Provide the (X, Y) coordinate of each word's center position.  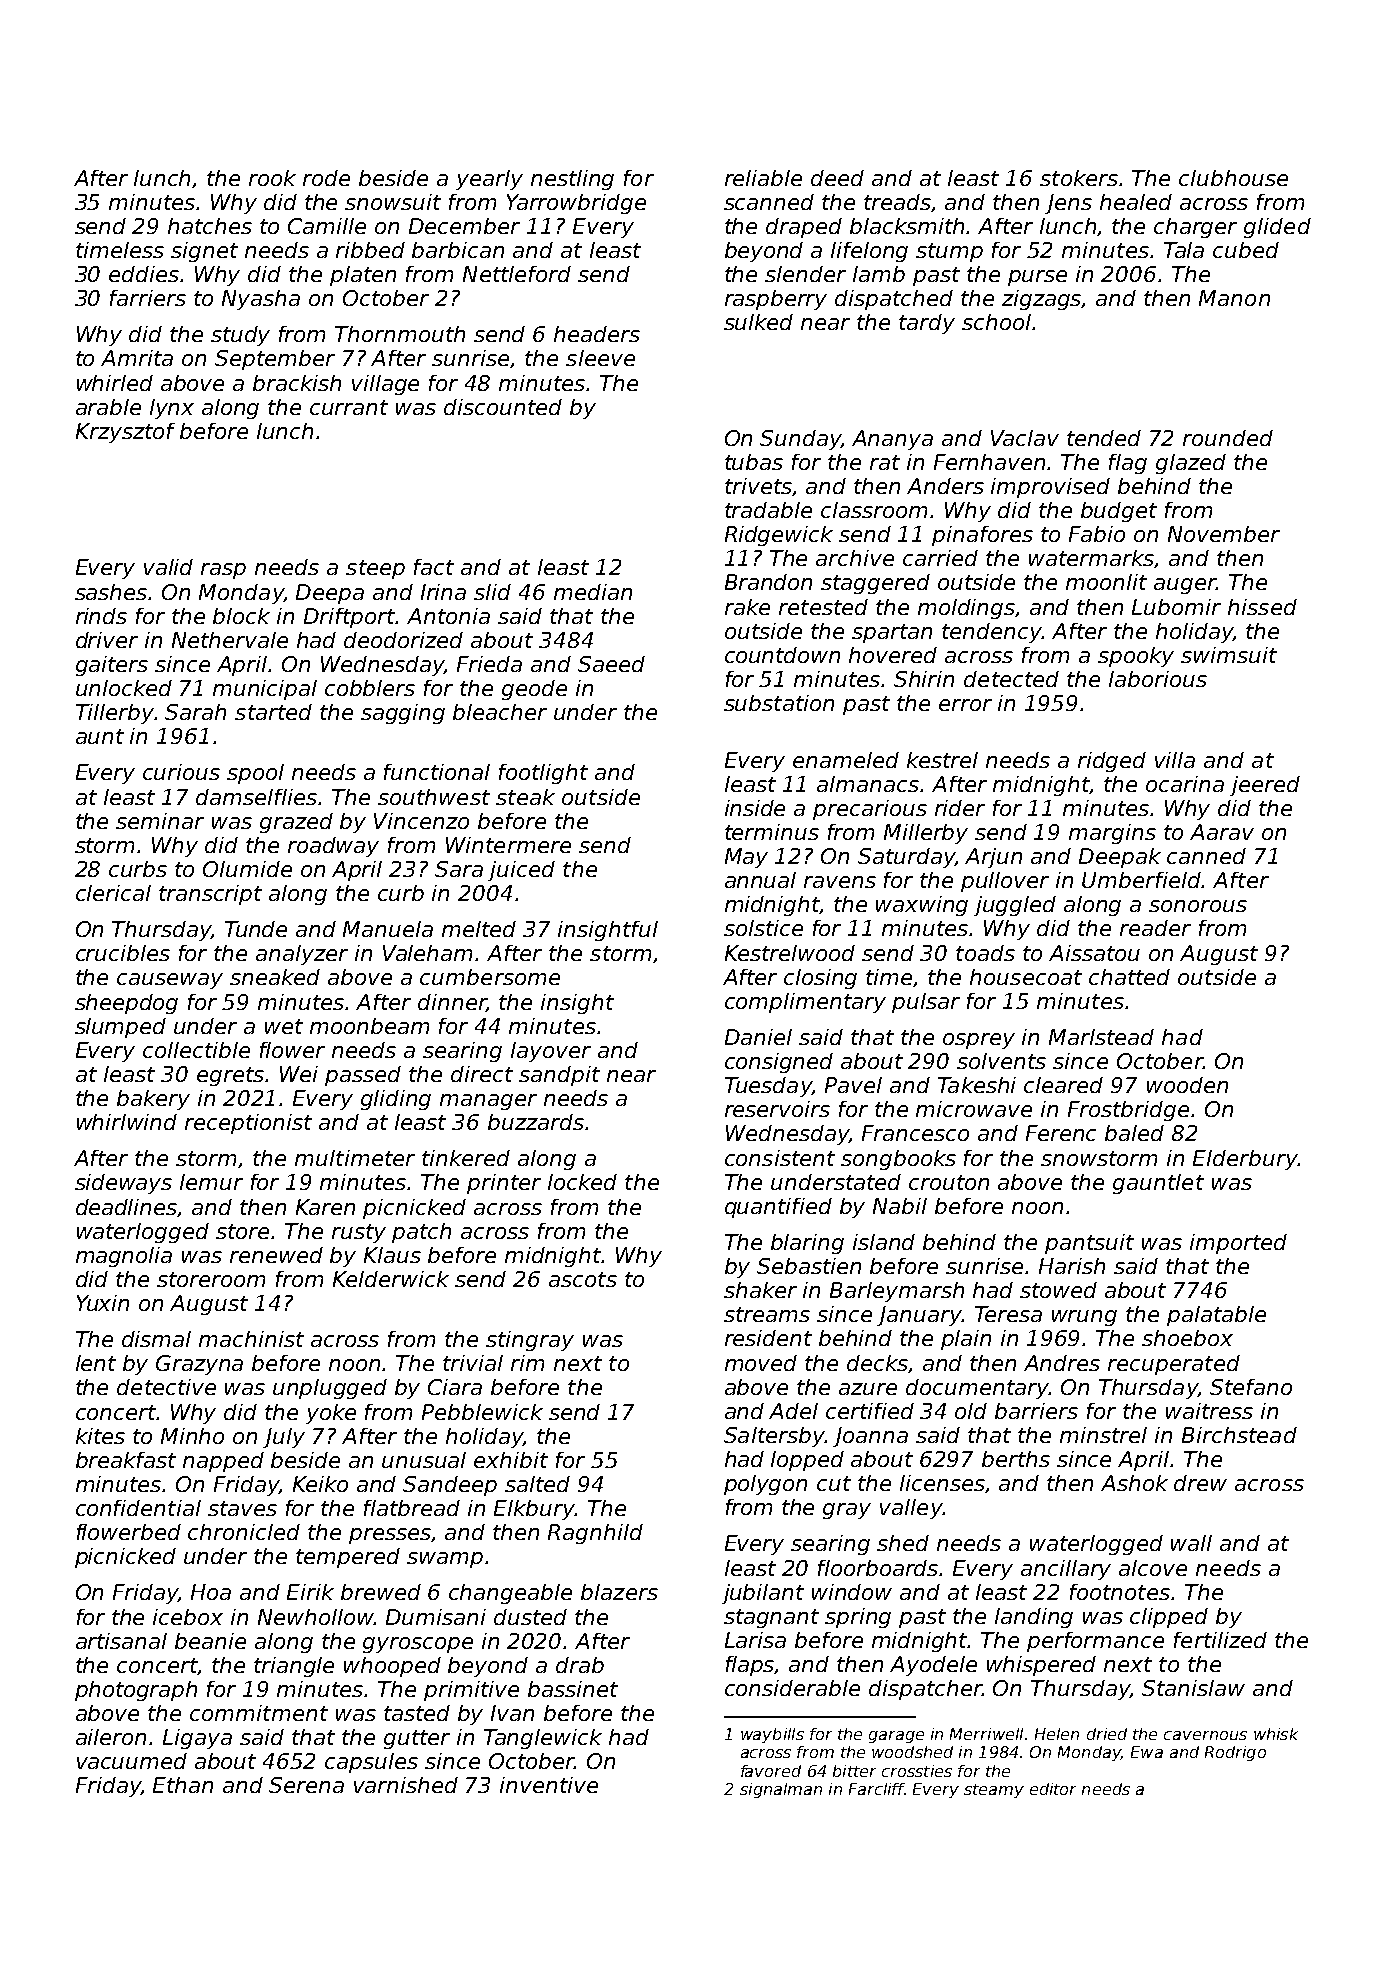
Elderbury (1245, 1160)
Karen (325, 1207)
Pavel (853, 1085)
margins (1112, 834)
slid (492, 592)
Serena (306, 1785)
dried (1107, 1734)
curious (181, 772)
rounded (1228, 438)
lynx (172, 409)
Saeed (611, 664)
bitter (854, 1771)
